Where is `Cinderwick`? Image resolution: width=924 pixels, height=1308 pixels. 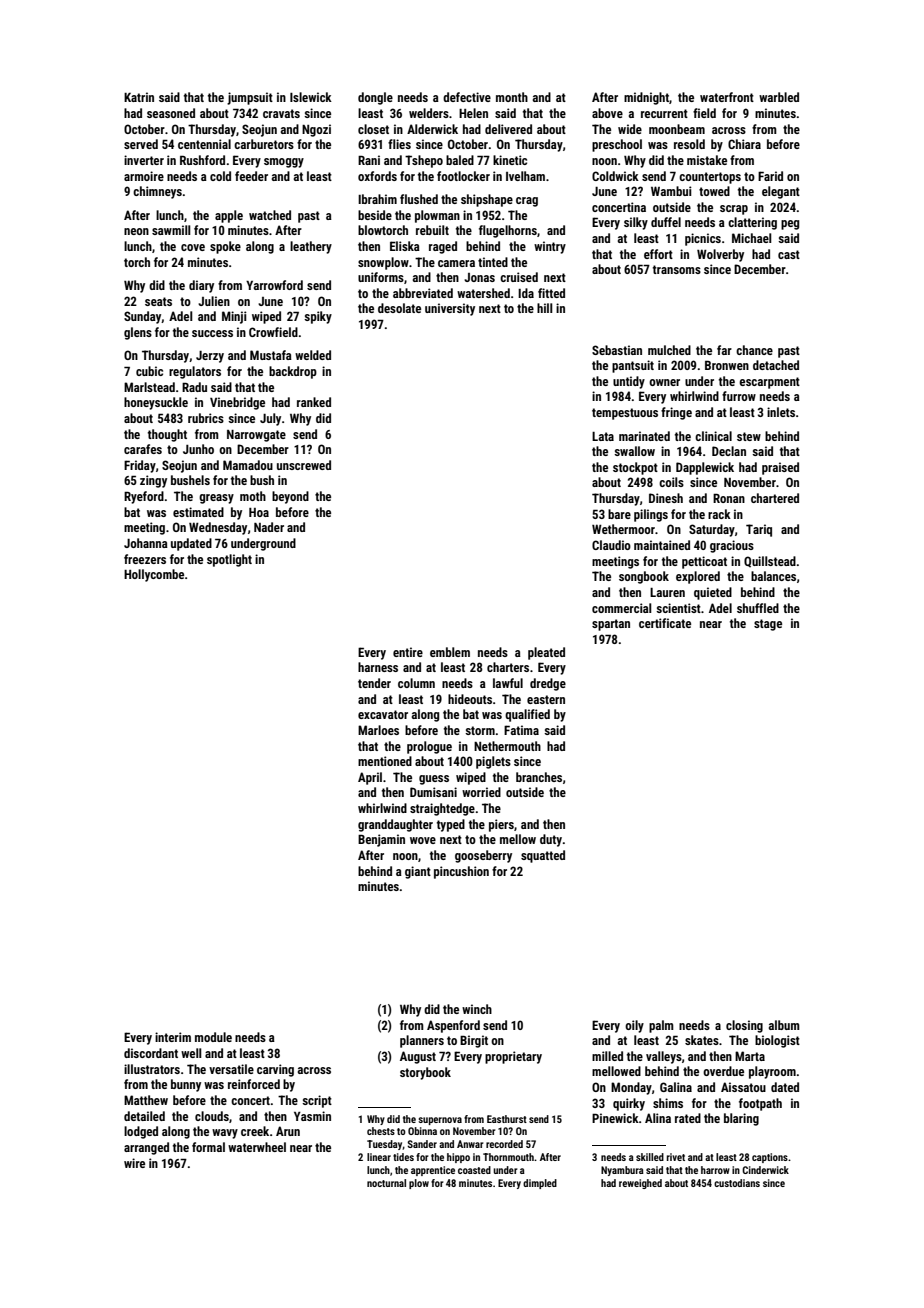
Cinderwick is located at coordinates (765, 1170).
